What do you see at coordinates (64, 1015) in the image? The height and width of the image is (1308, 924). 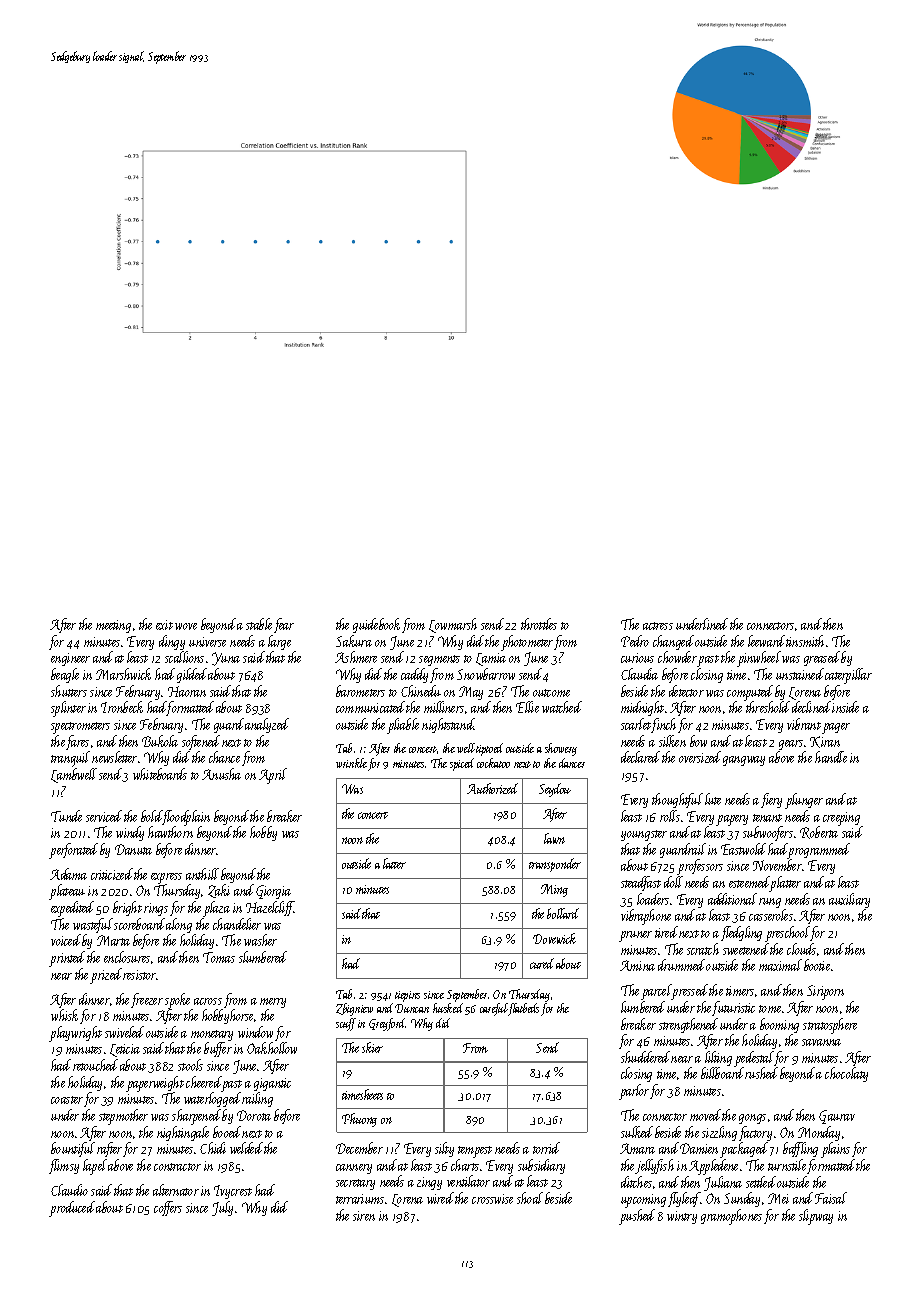 I see `whisk` at bounding box center [64, 1015].
